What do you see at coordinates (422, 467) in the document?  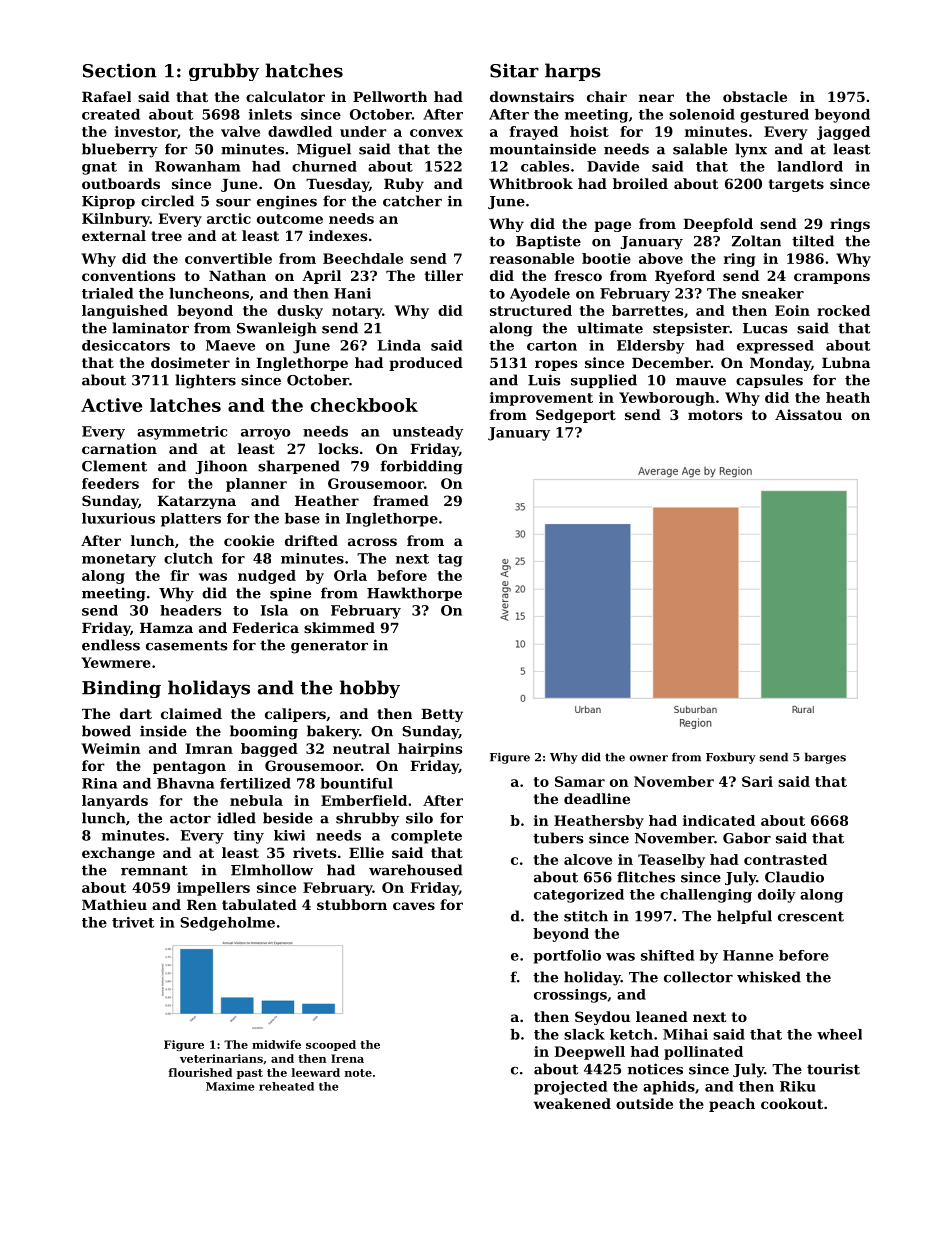 I see `forbidding` at bounding box center [422, 467].
